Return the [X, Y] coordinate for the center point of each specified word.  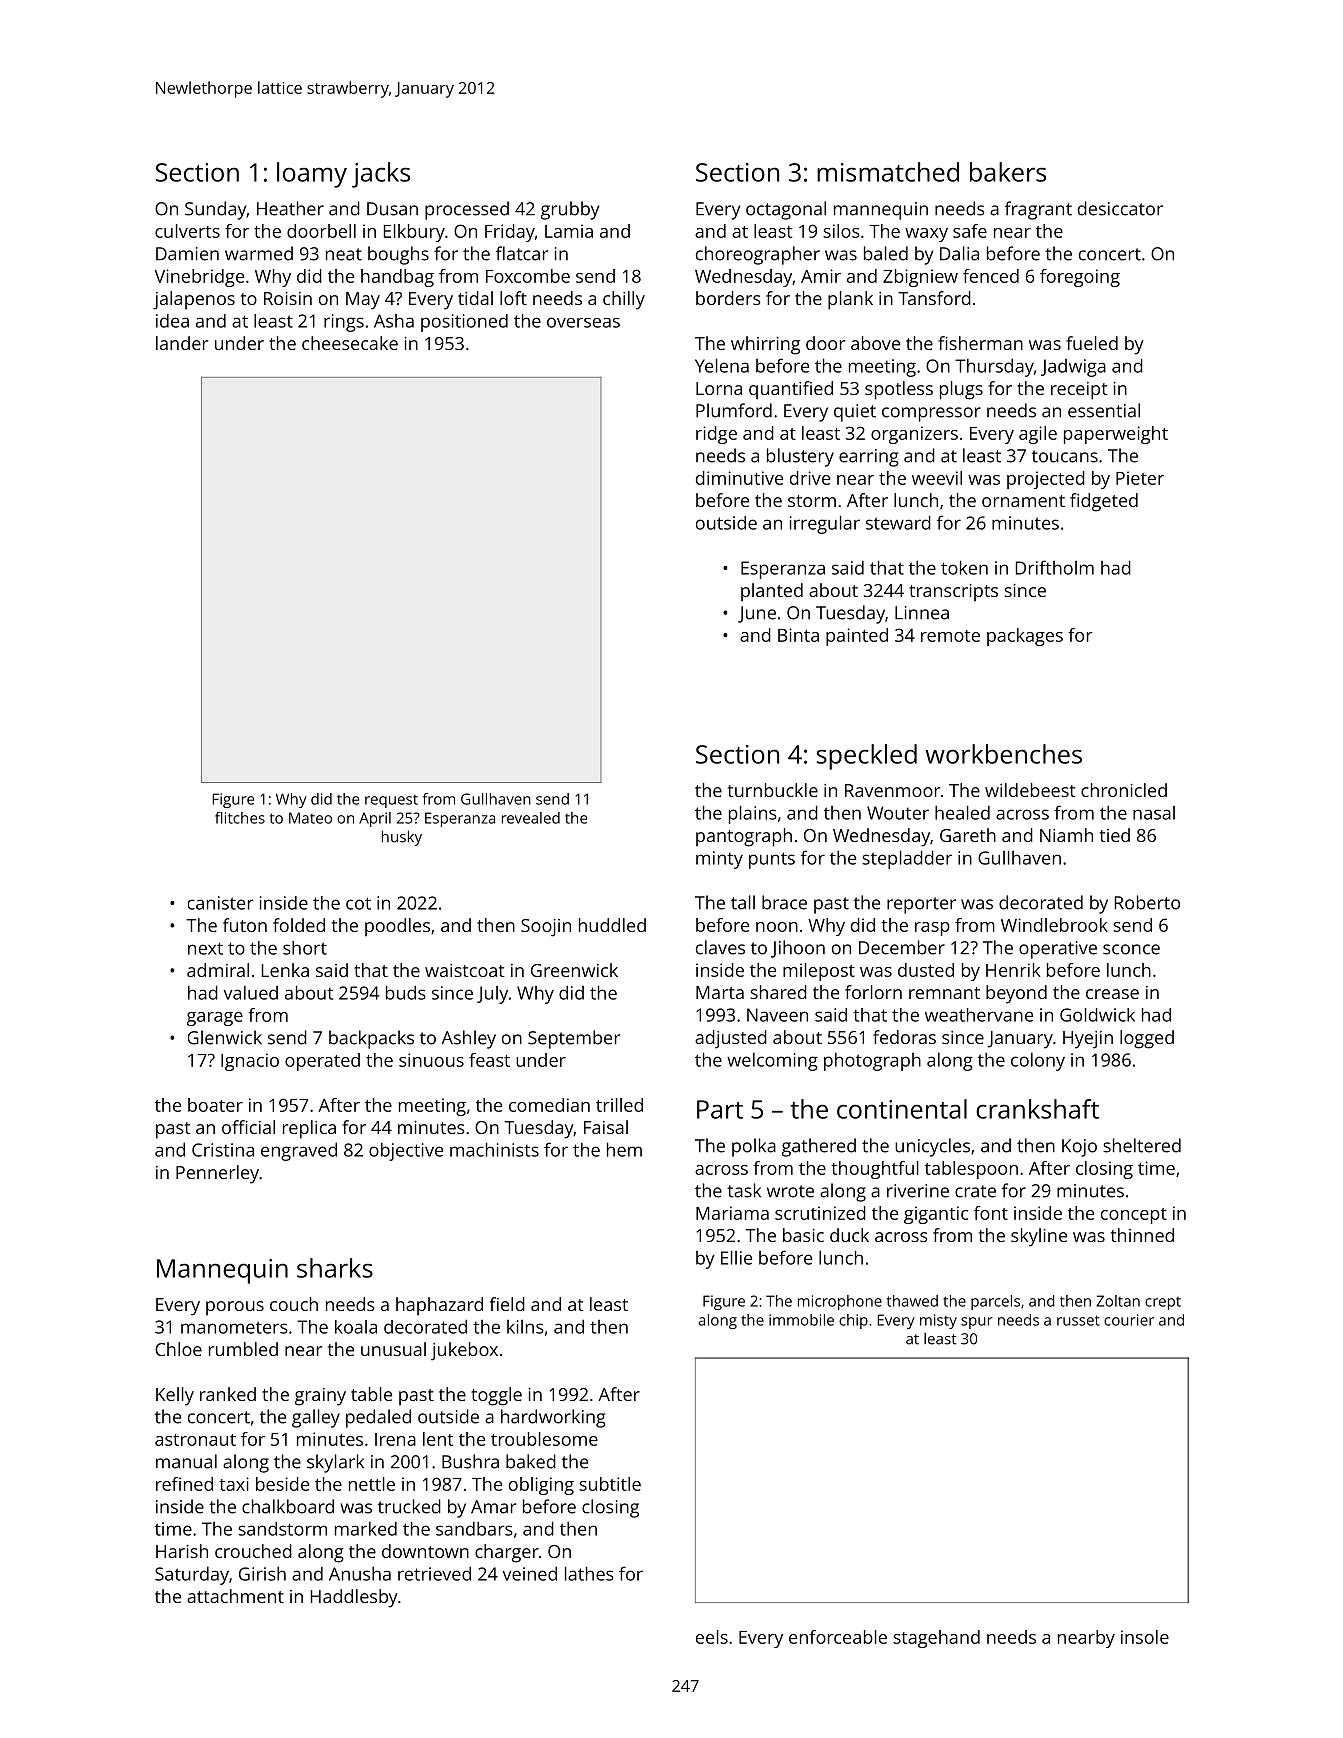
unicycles [932, 1147]
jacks [381, 175]
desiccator [1120, 208]
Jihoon [798, 949]
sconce [1131, 949]
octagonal [786, 210]
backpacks [371, 1039]
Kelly [175, 1396]
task [744, 1190]
